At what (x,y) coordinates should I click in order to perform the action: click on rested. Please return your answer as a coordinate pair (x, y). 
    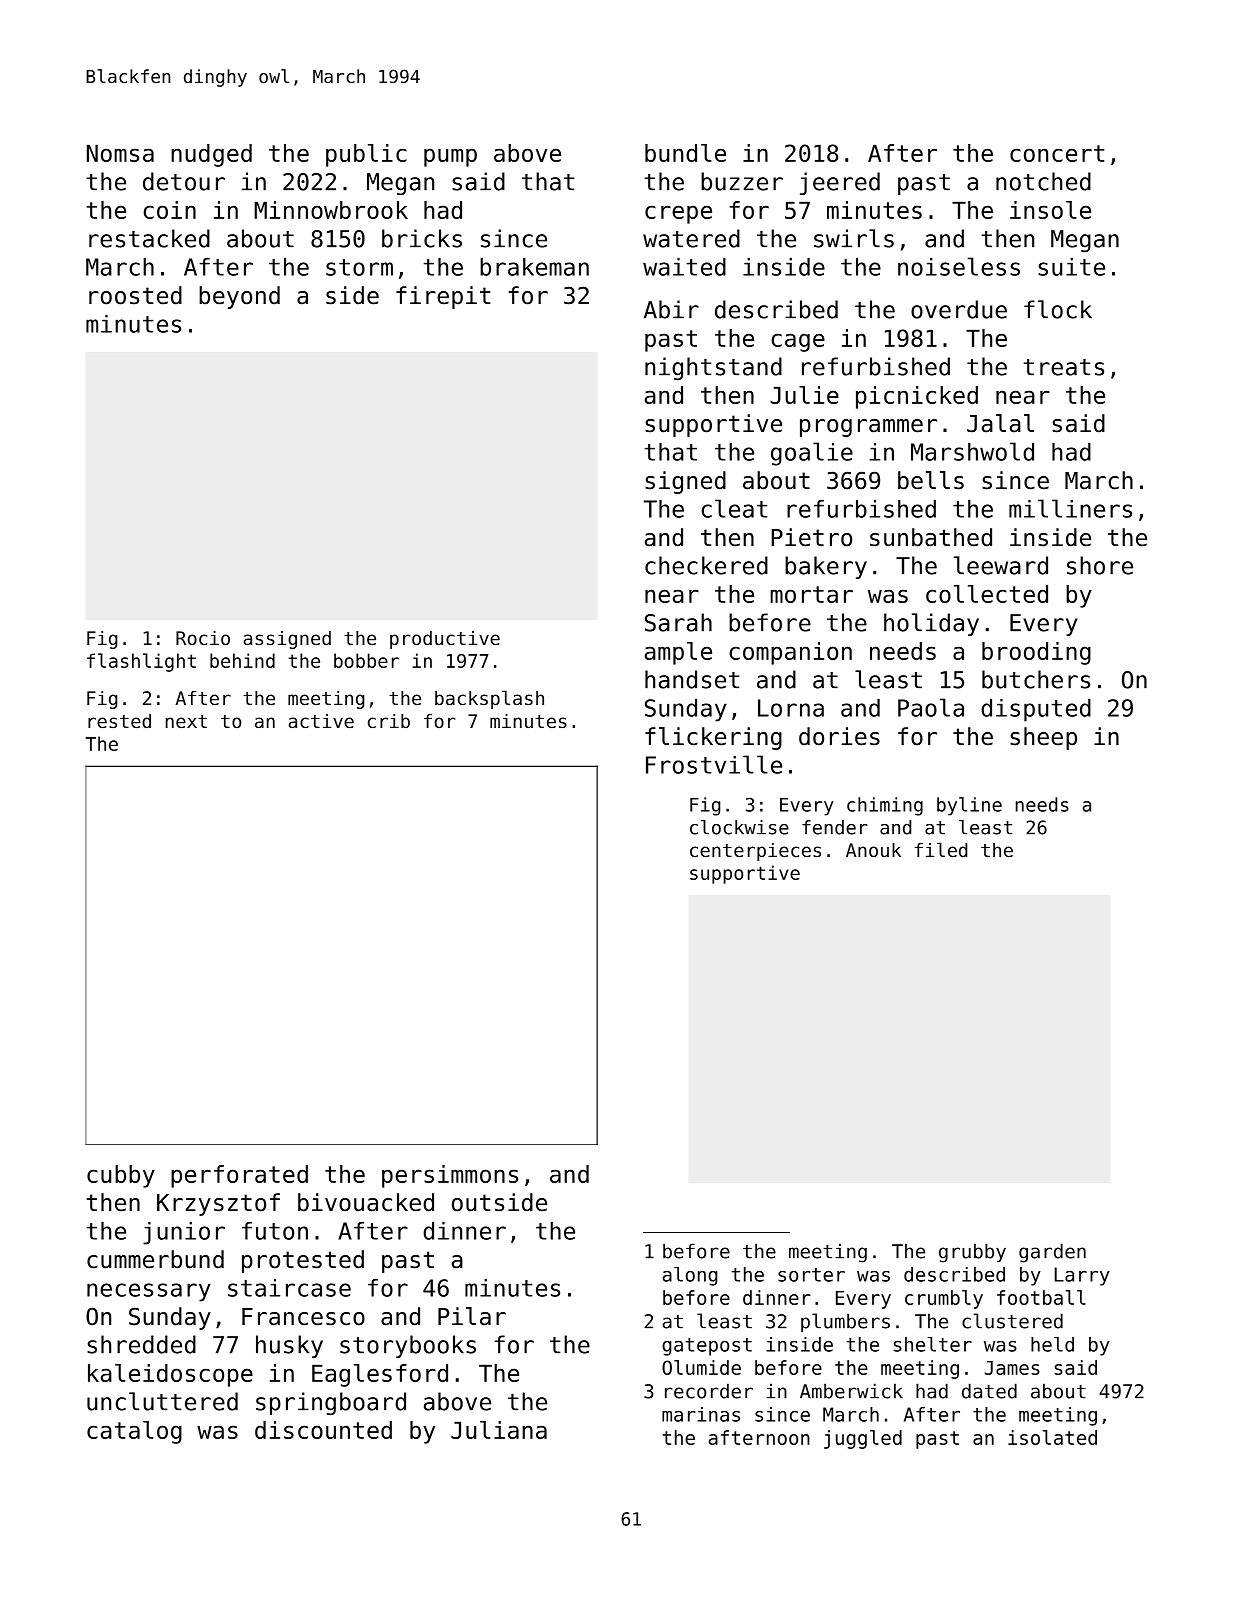
    Looking at the image, I should click on (119, 721).
